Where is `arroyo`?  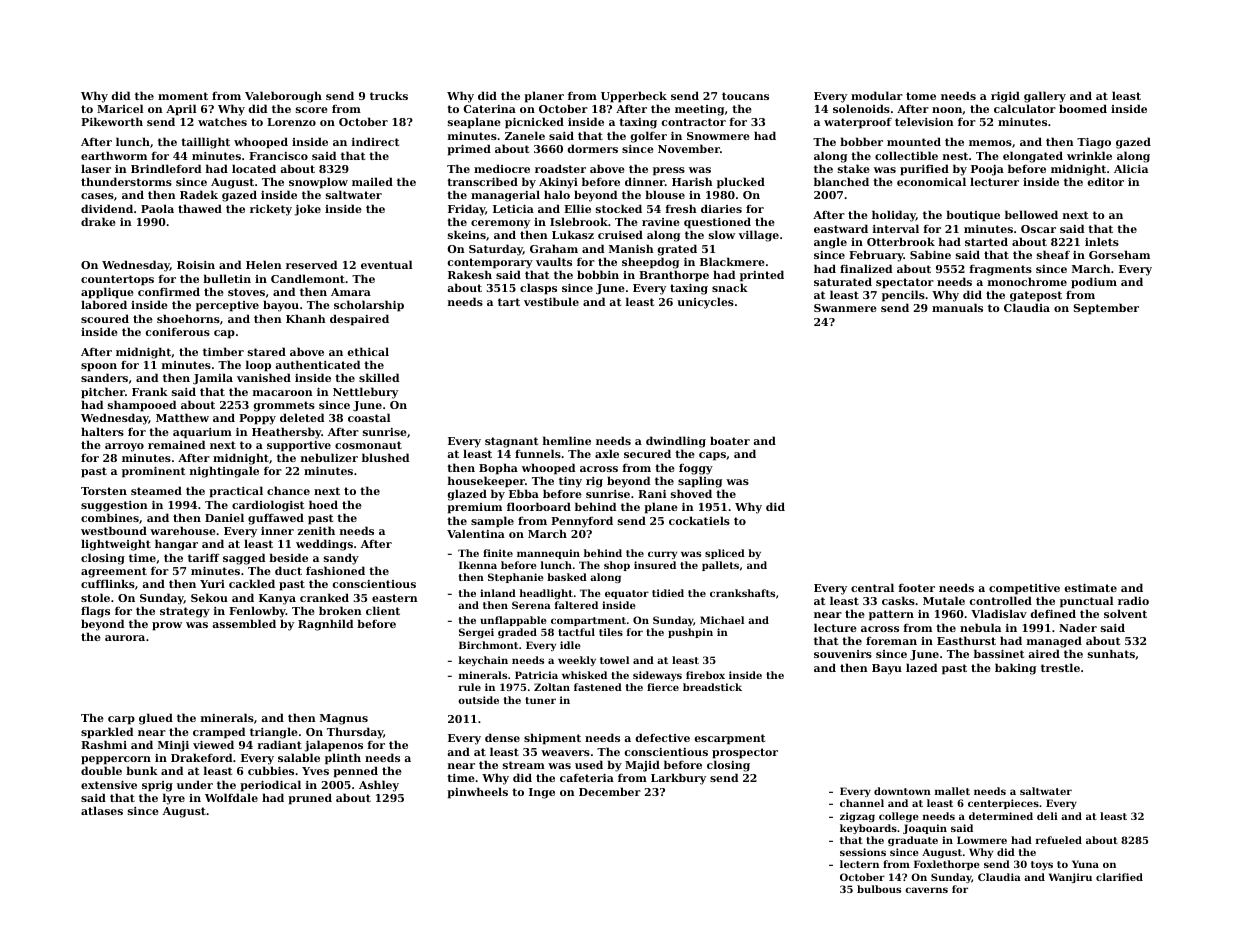 arroyo is located at coordinates (124, 447).
